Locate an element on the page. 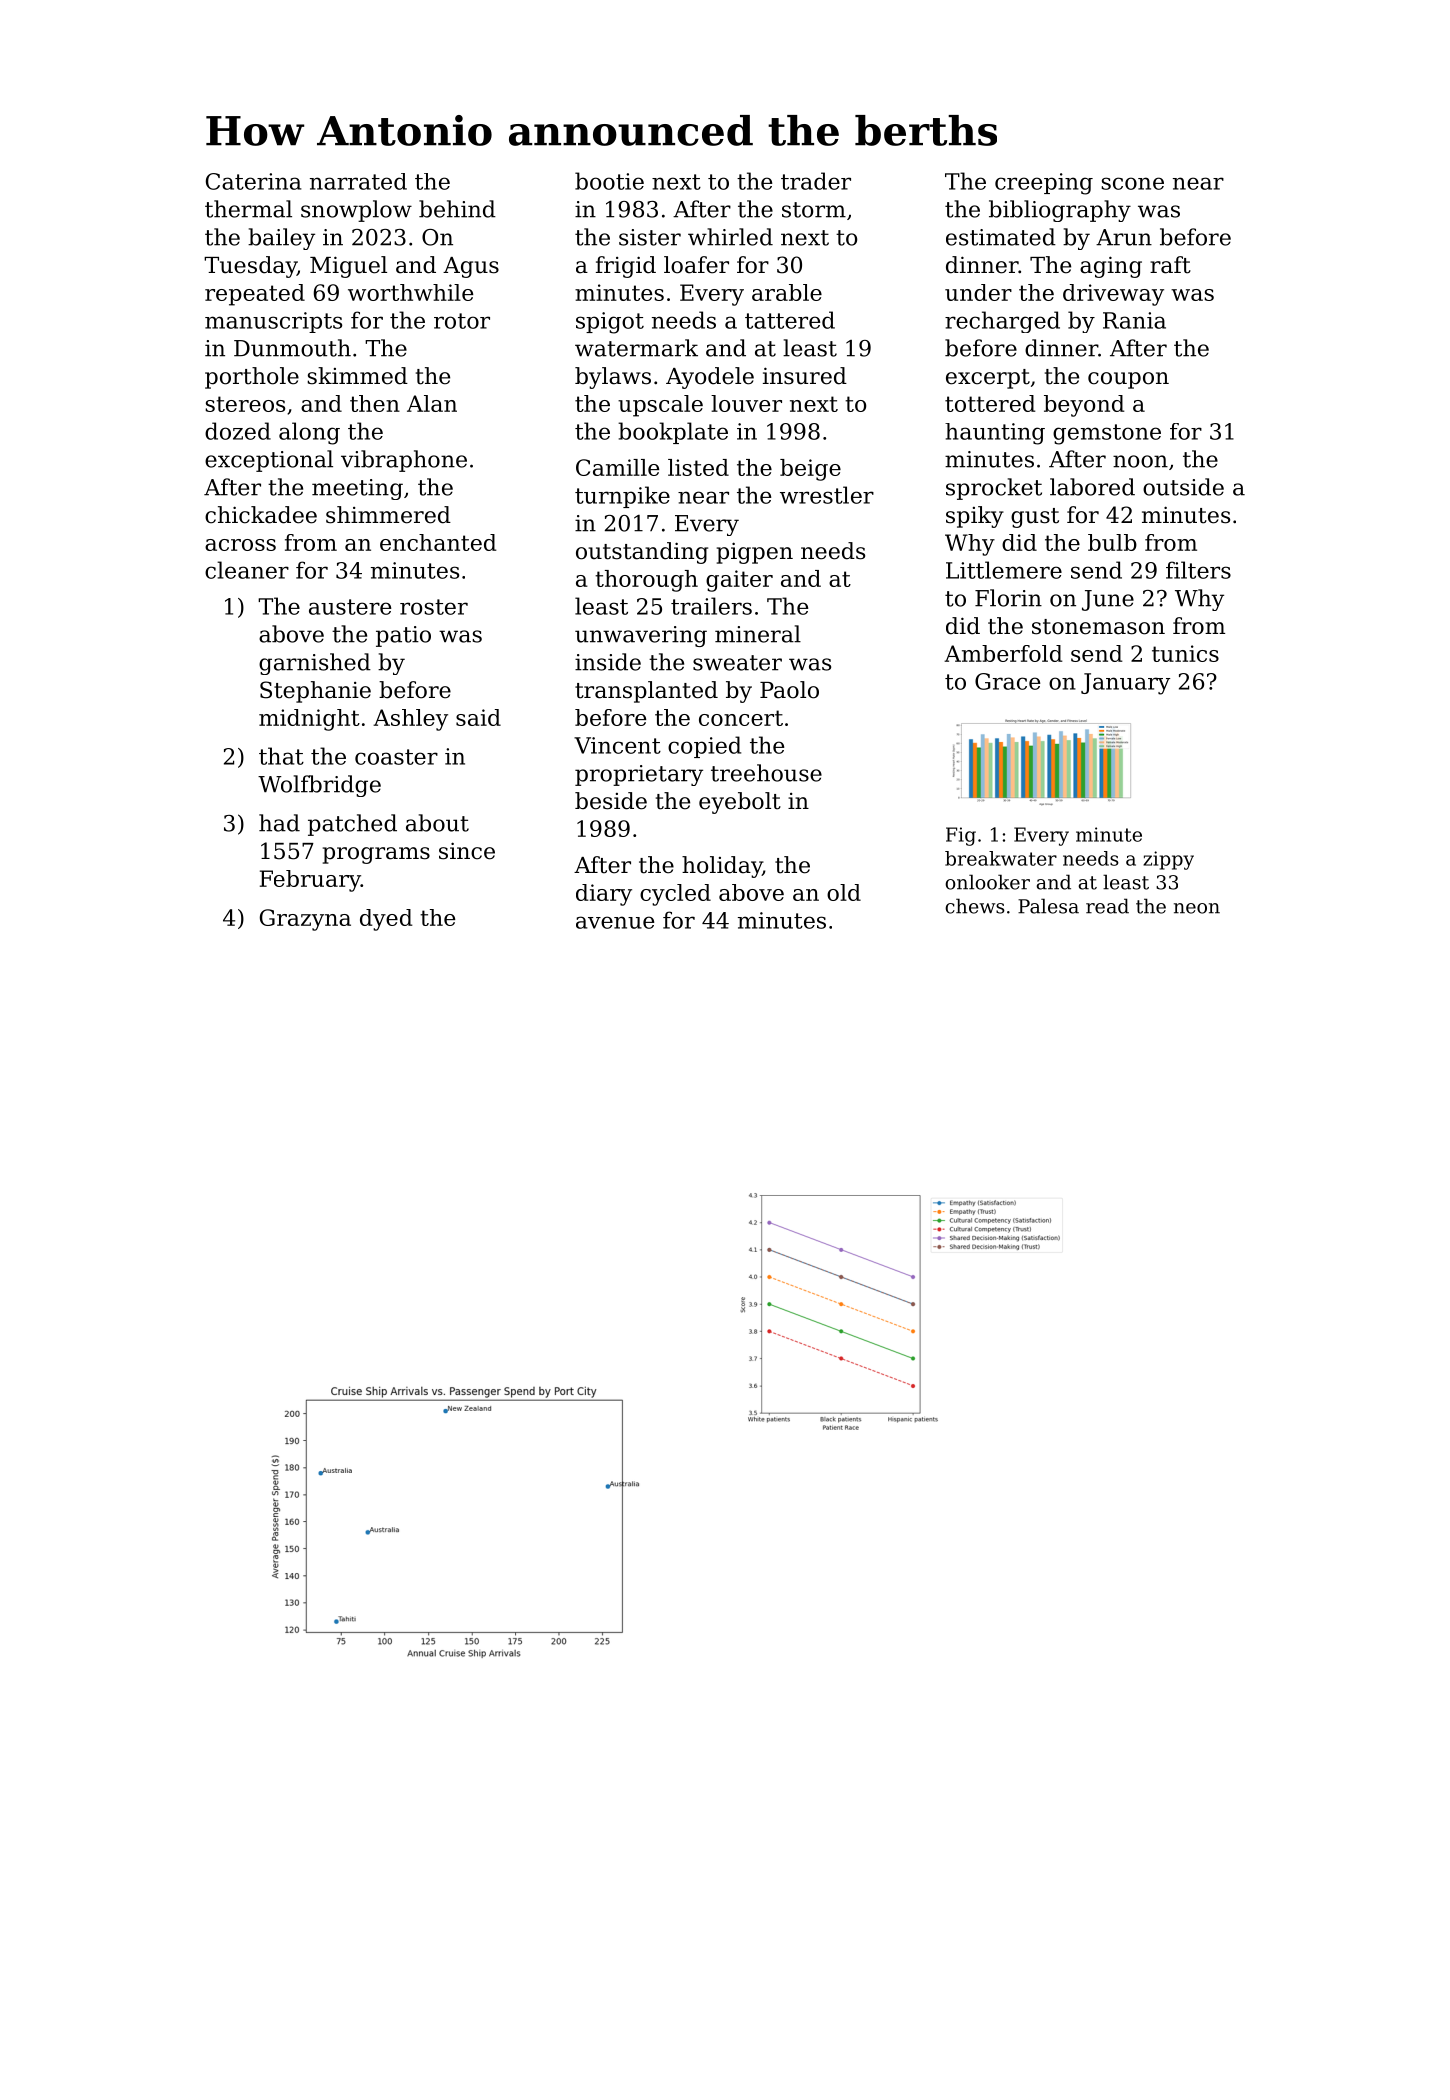 The height and width of the image is (2100, 1450). dozed is located at coordinates (238, 431).
